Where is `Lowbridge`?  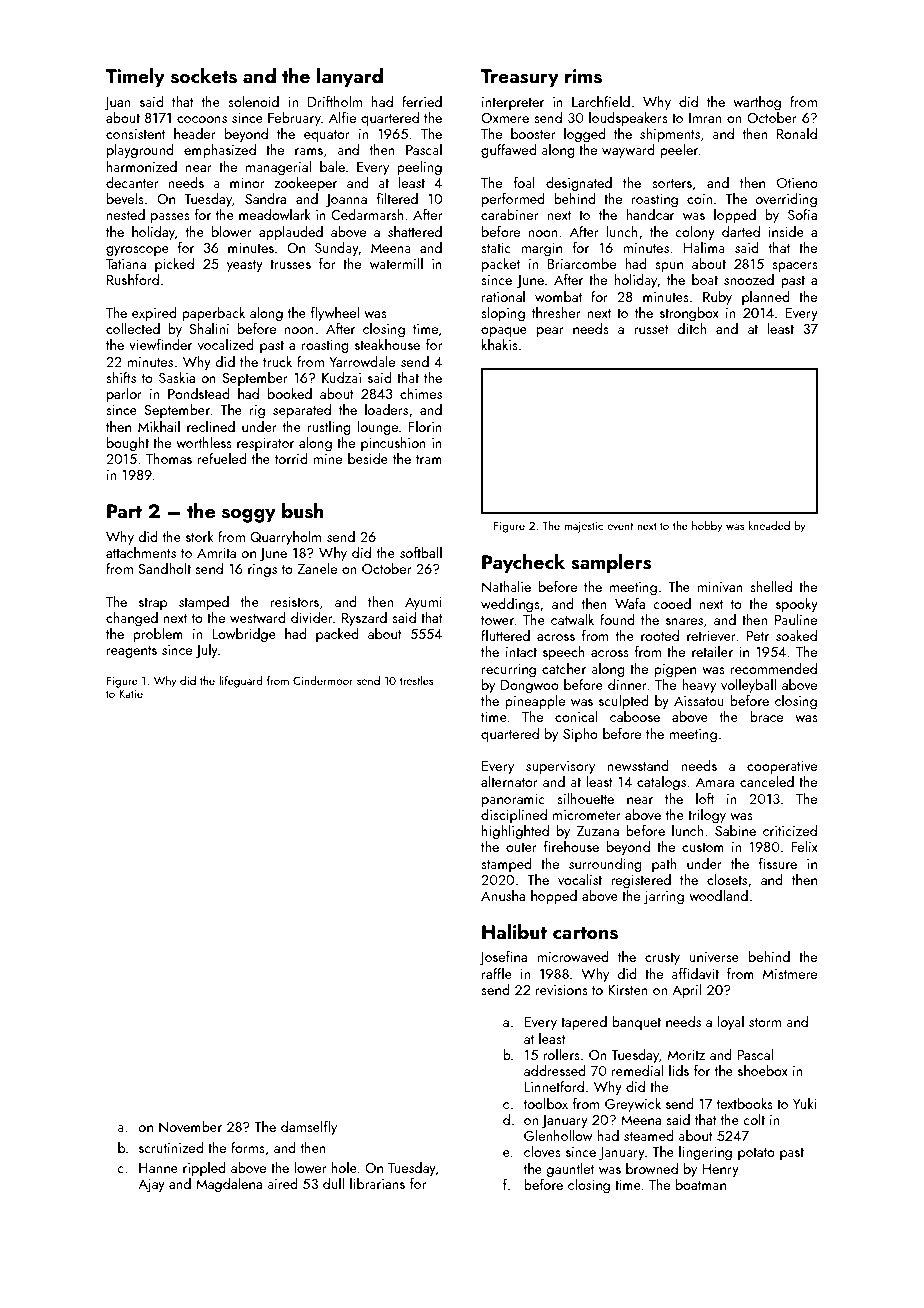
Lowbridge is located at coordinates (244, 635).
